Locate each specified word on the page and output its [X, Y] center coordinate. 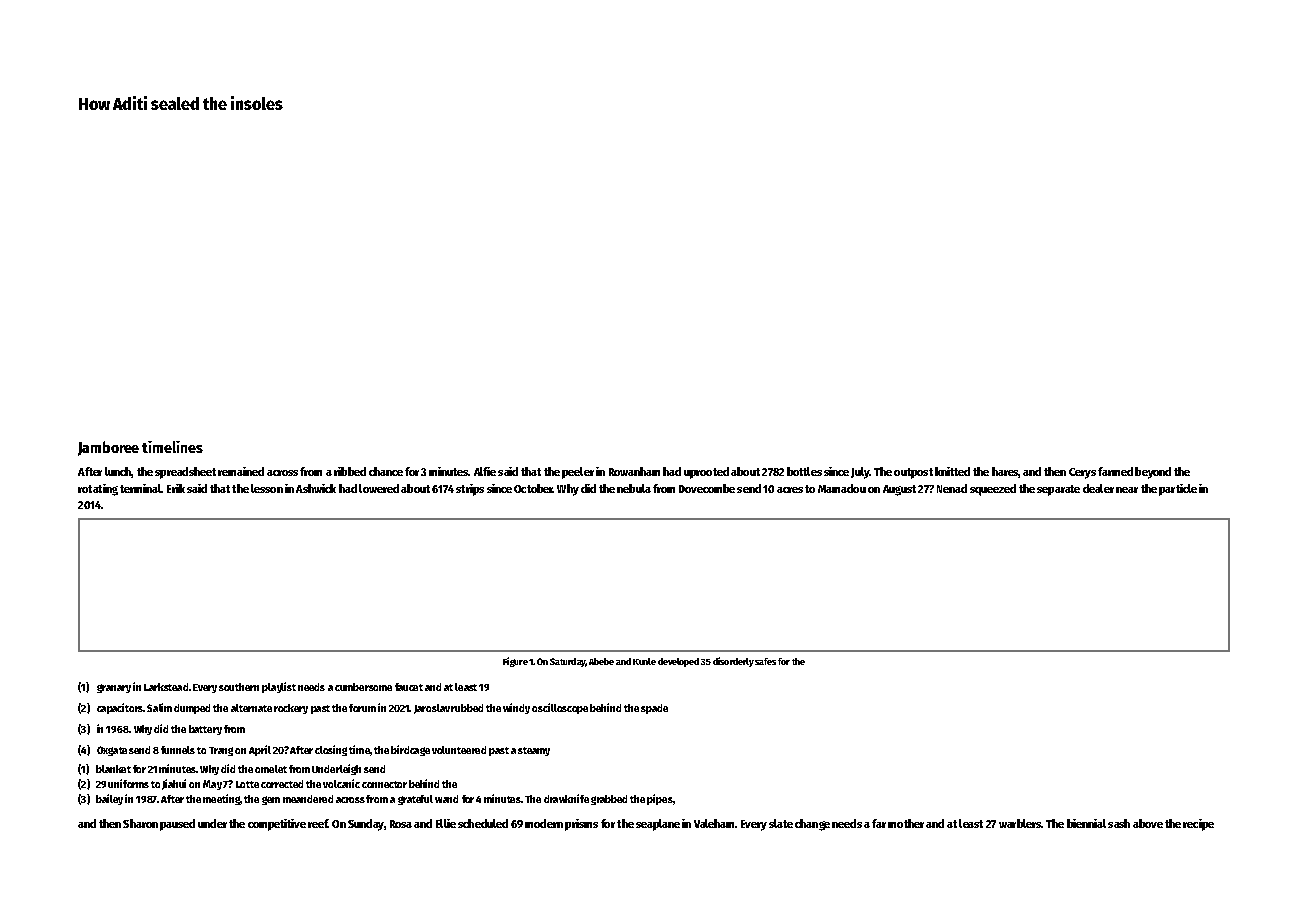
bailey [109, 799]
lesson [267, 488]
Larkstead [166, 687]
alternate [251, 708]
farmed [1115, 471]
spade [654, 709]
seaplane [658, 825]
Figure [515, 662]
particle [1178, 490]
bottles [804, 471]
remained [241, 471]
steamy [534, 751]
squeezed [993, 490]
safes [765, 661]
